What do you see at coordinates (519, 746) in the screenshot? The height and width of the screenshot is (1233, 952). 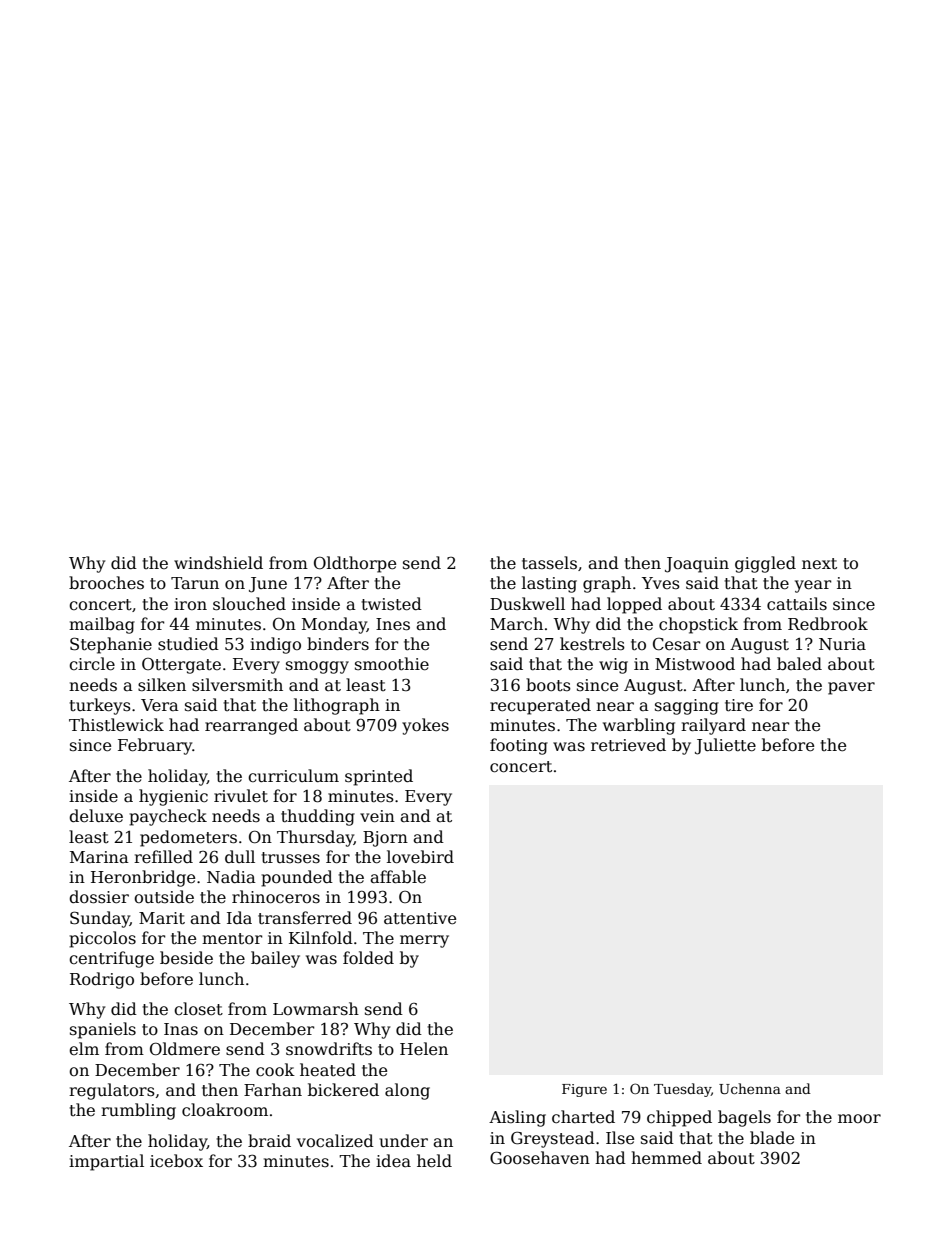 I see `footing` at bounding box center [519, 746].
